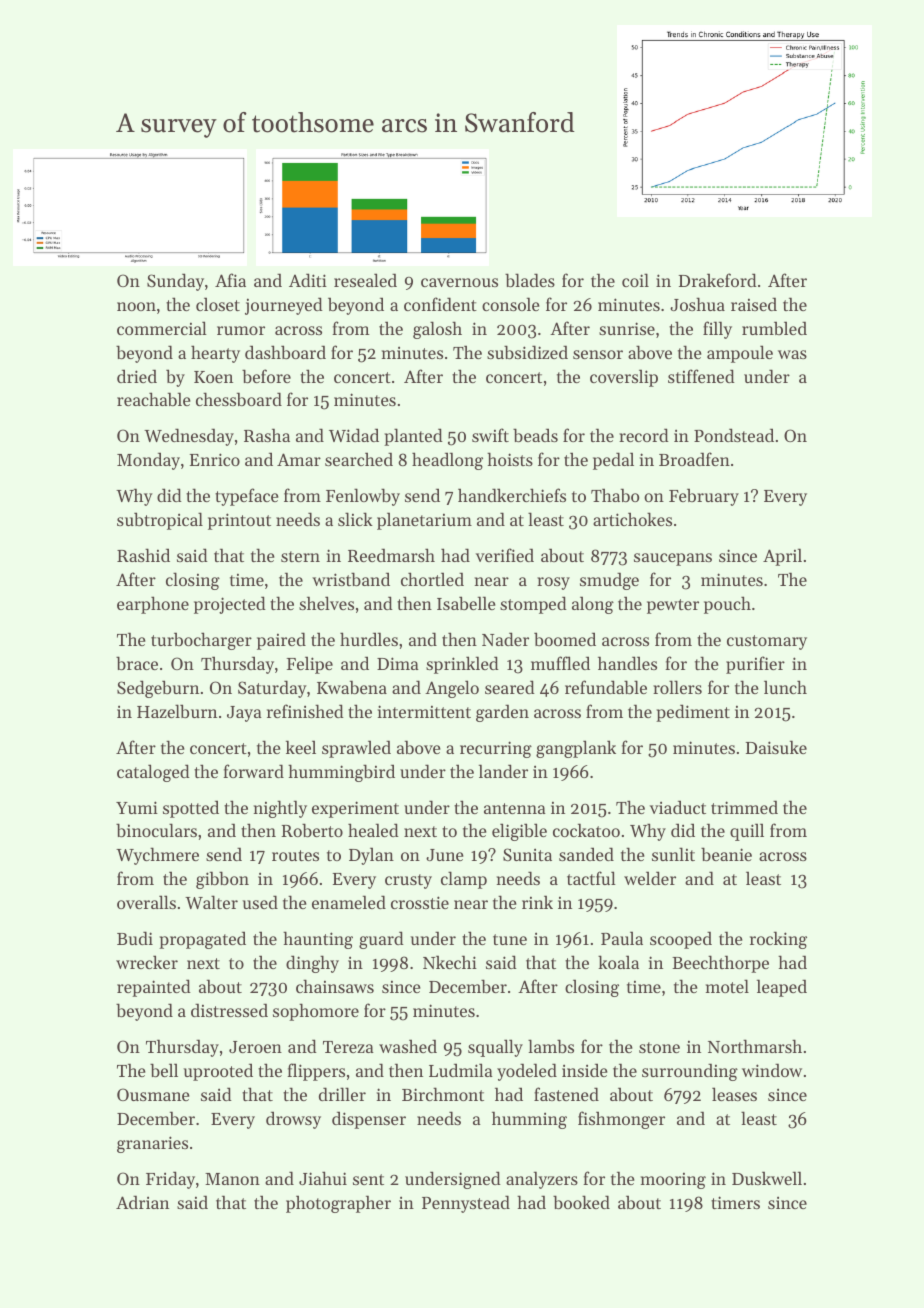  I want to click on hearty, so click(215, 354).
